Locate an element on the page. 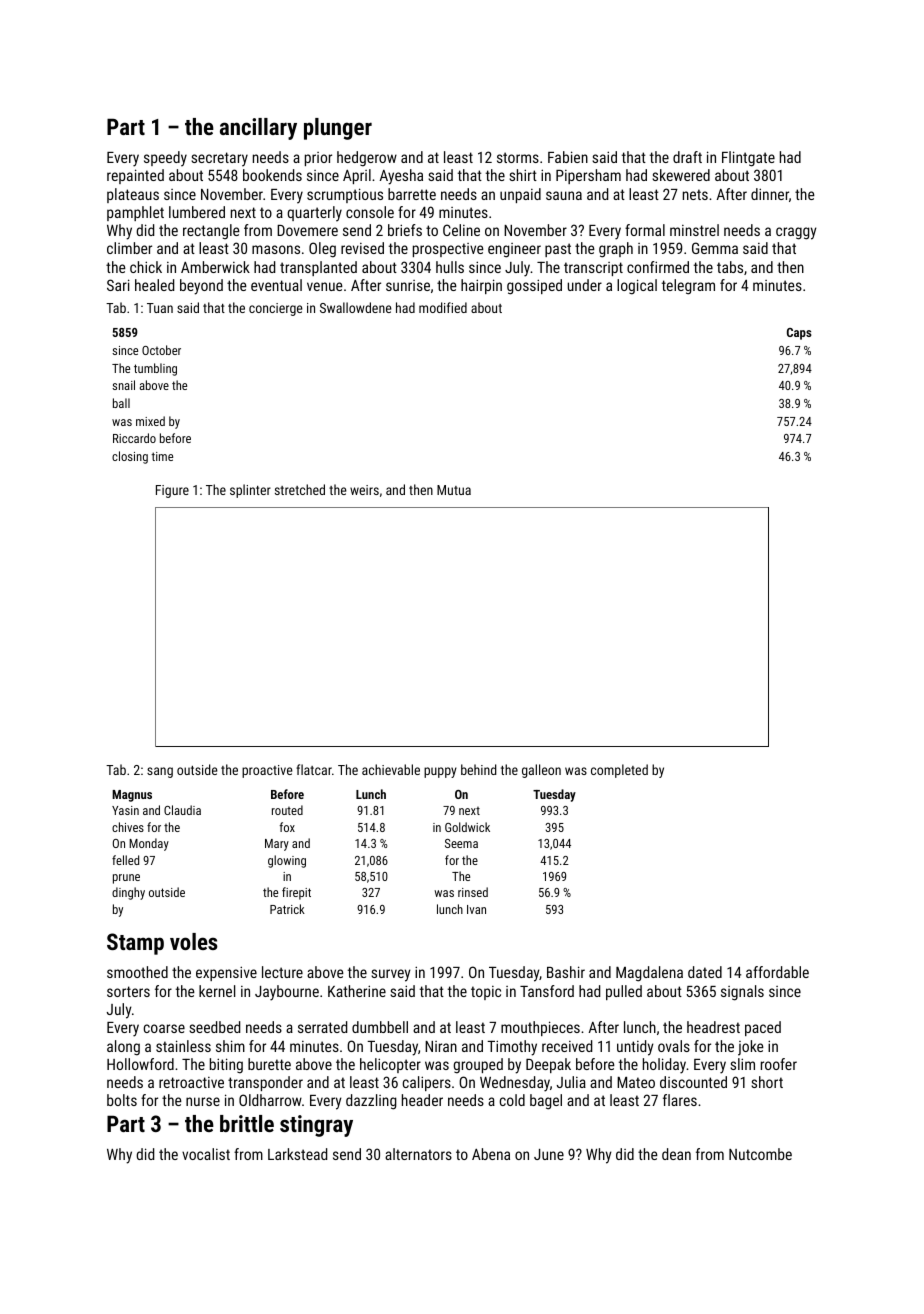  weirs is located at coordinates (364, 490).
